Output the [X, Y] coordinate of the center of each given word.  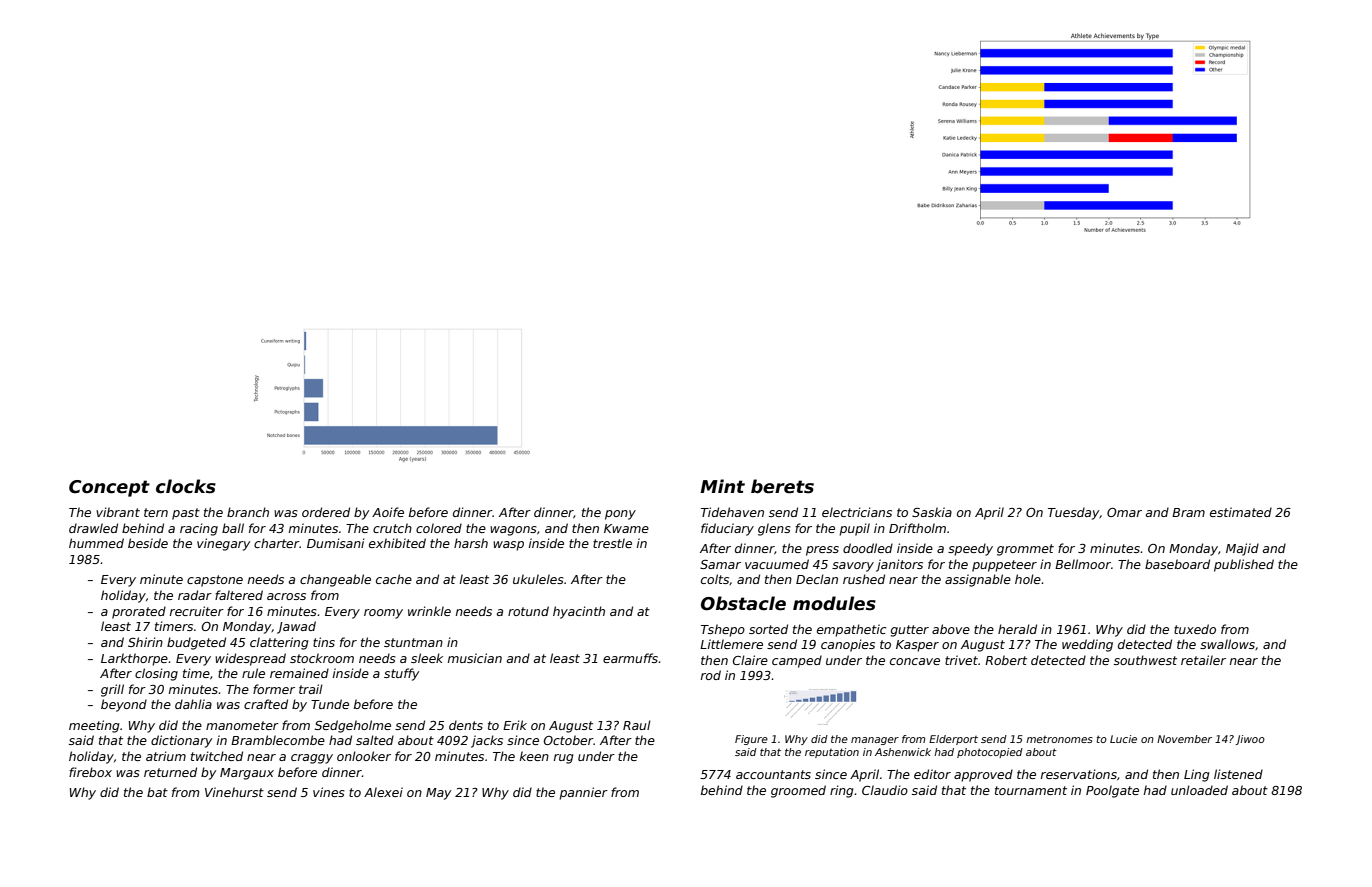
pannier [583, 793]
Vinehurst [234, 792]
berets [782, 486]
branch [248, 512]
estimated [1241, 512]
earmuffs [630, 658]
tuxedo [1195, 629]
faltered [239, 595]
